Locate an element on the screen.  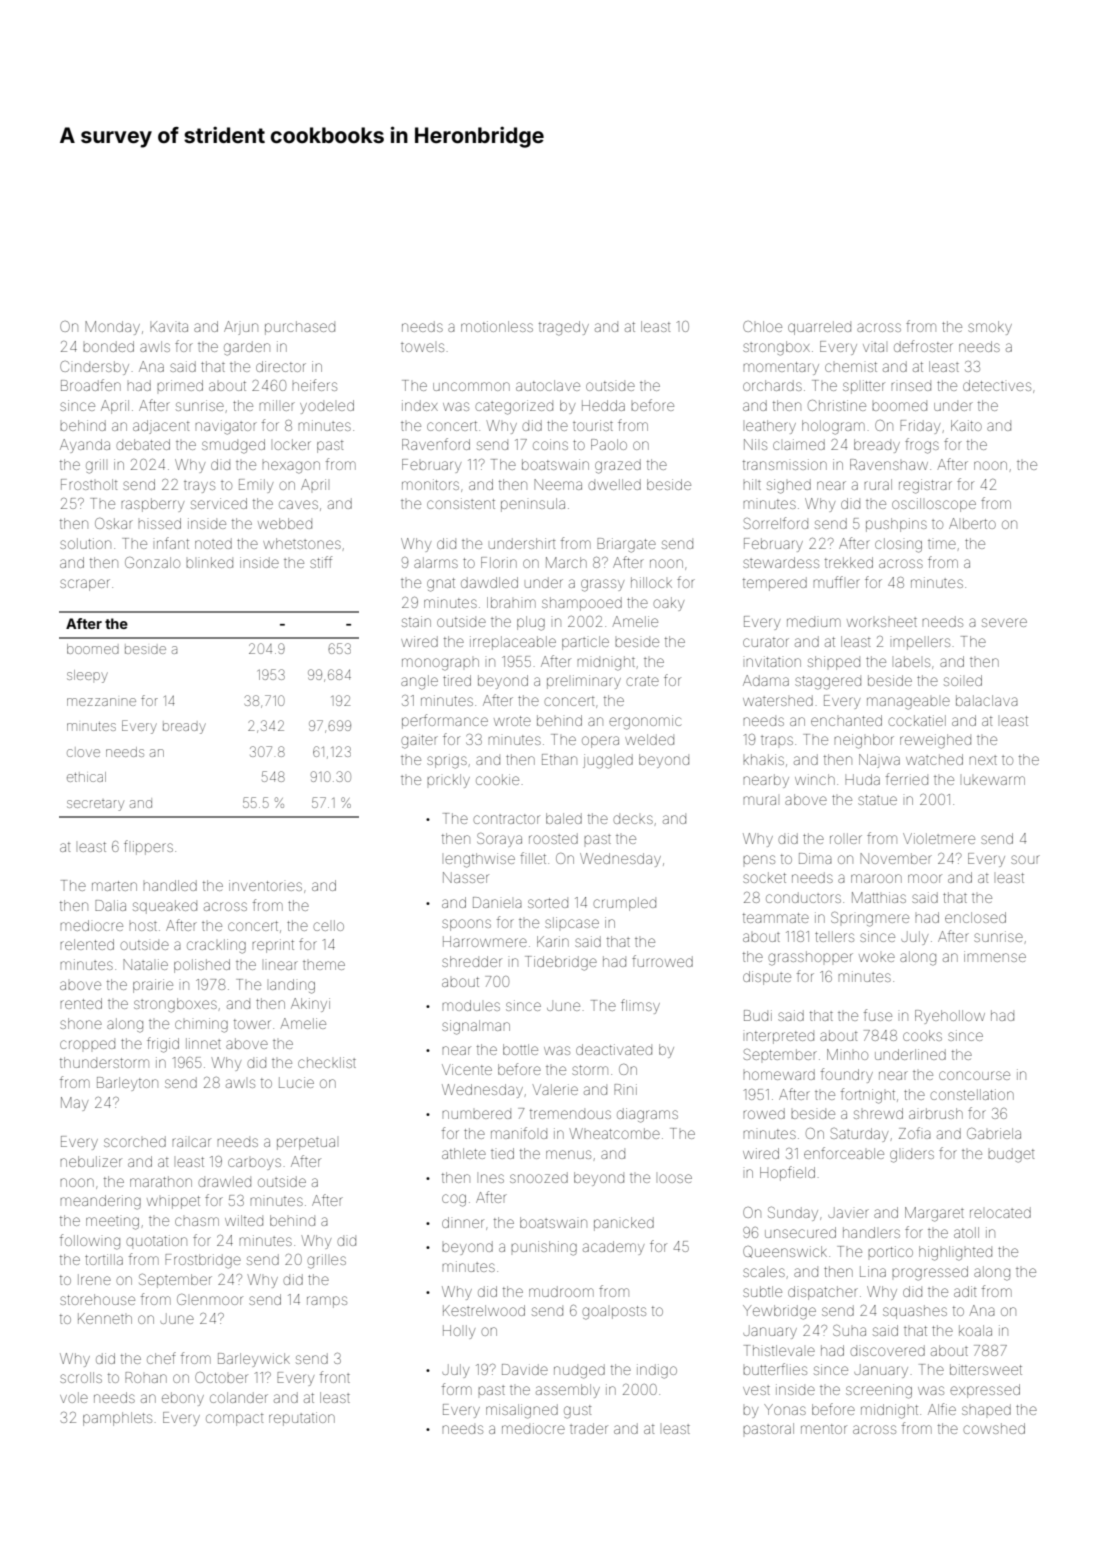
pamphlets is located at coordinates (117, 1419).
